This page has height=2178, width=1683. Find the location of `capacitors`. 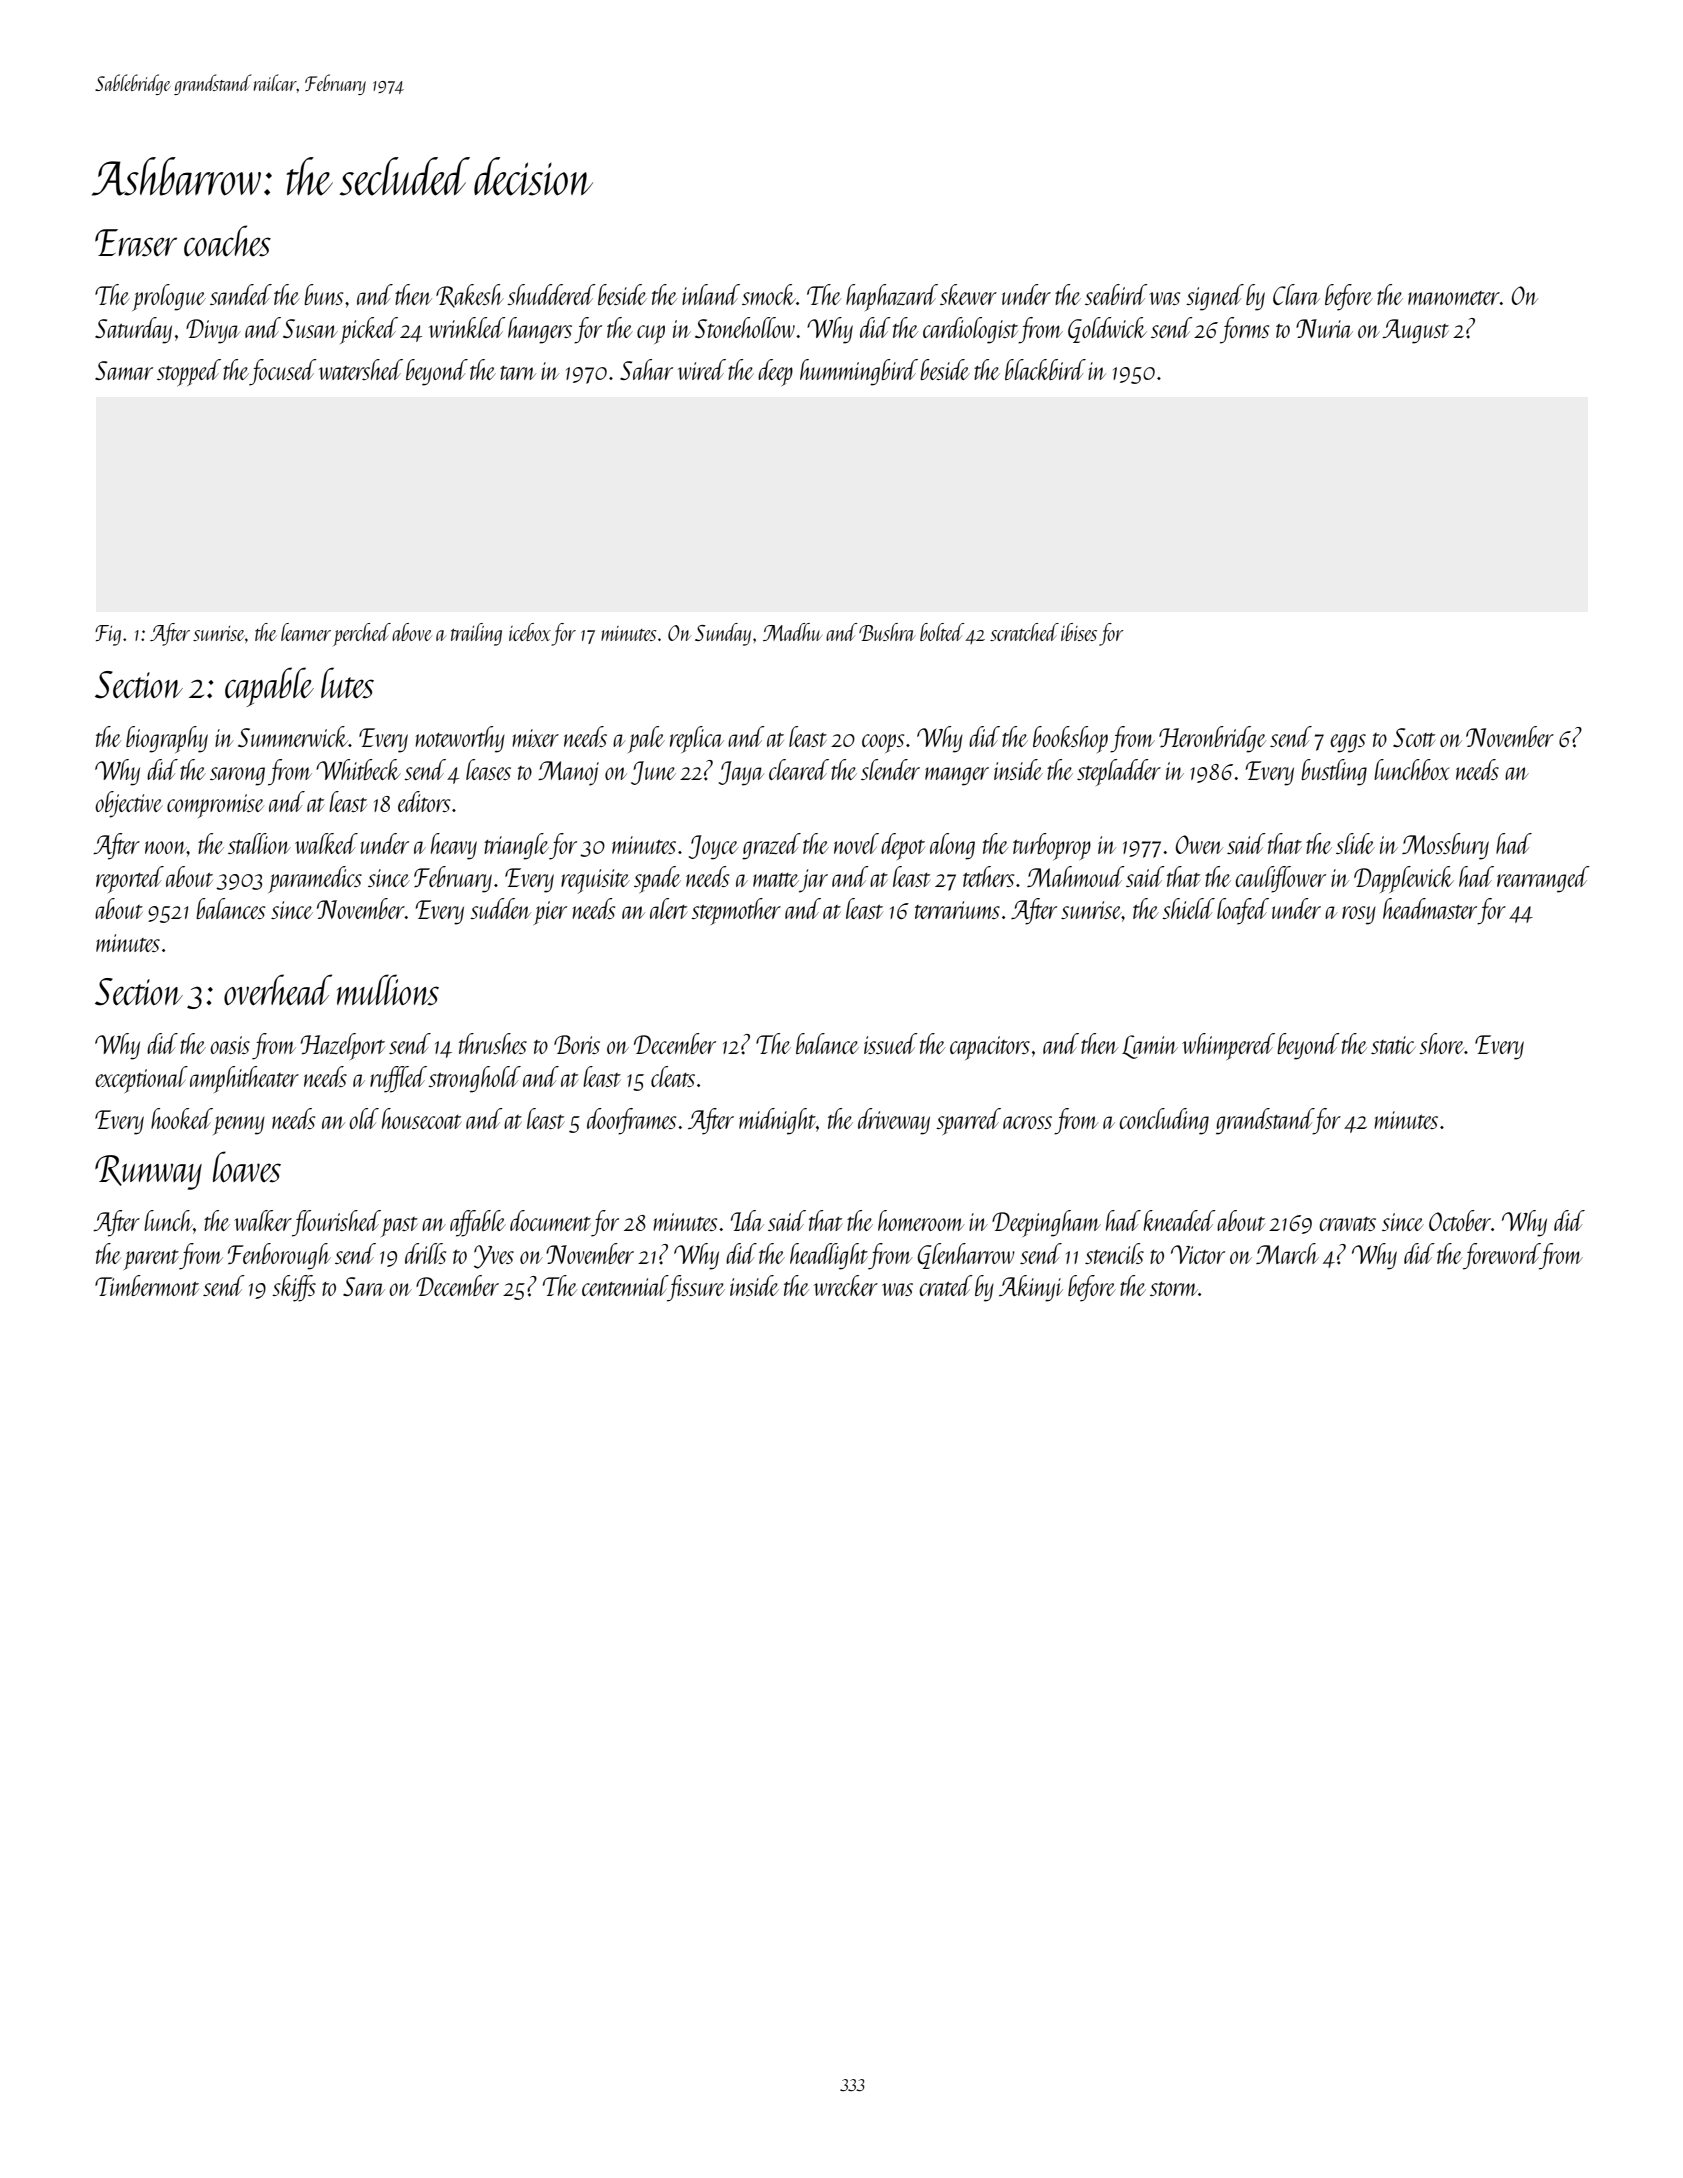

capacitors is located at coordinates (990, 1048).
